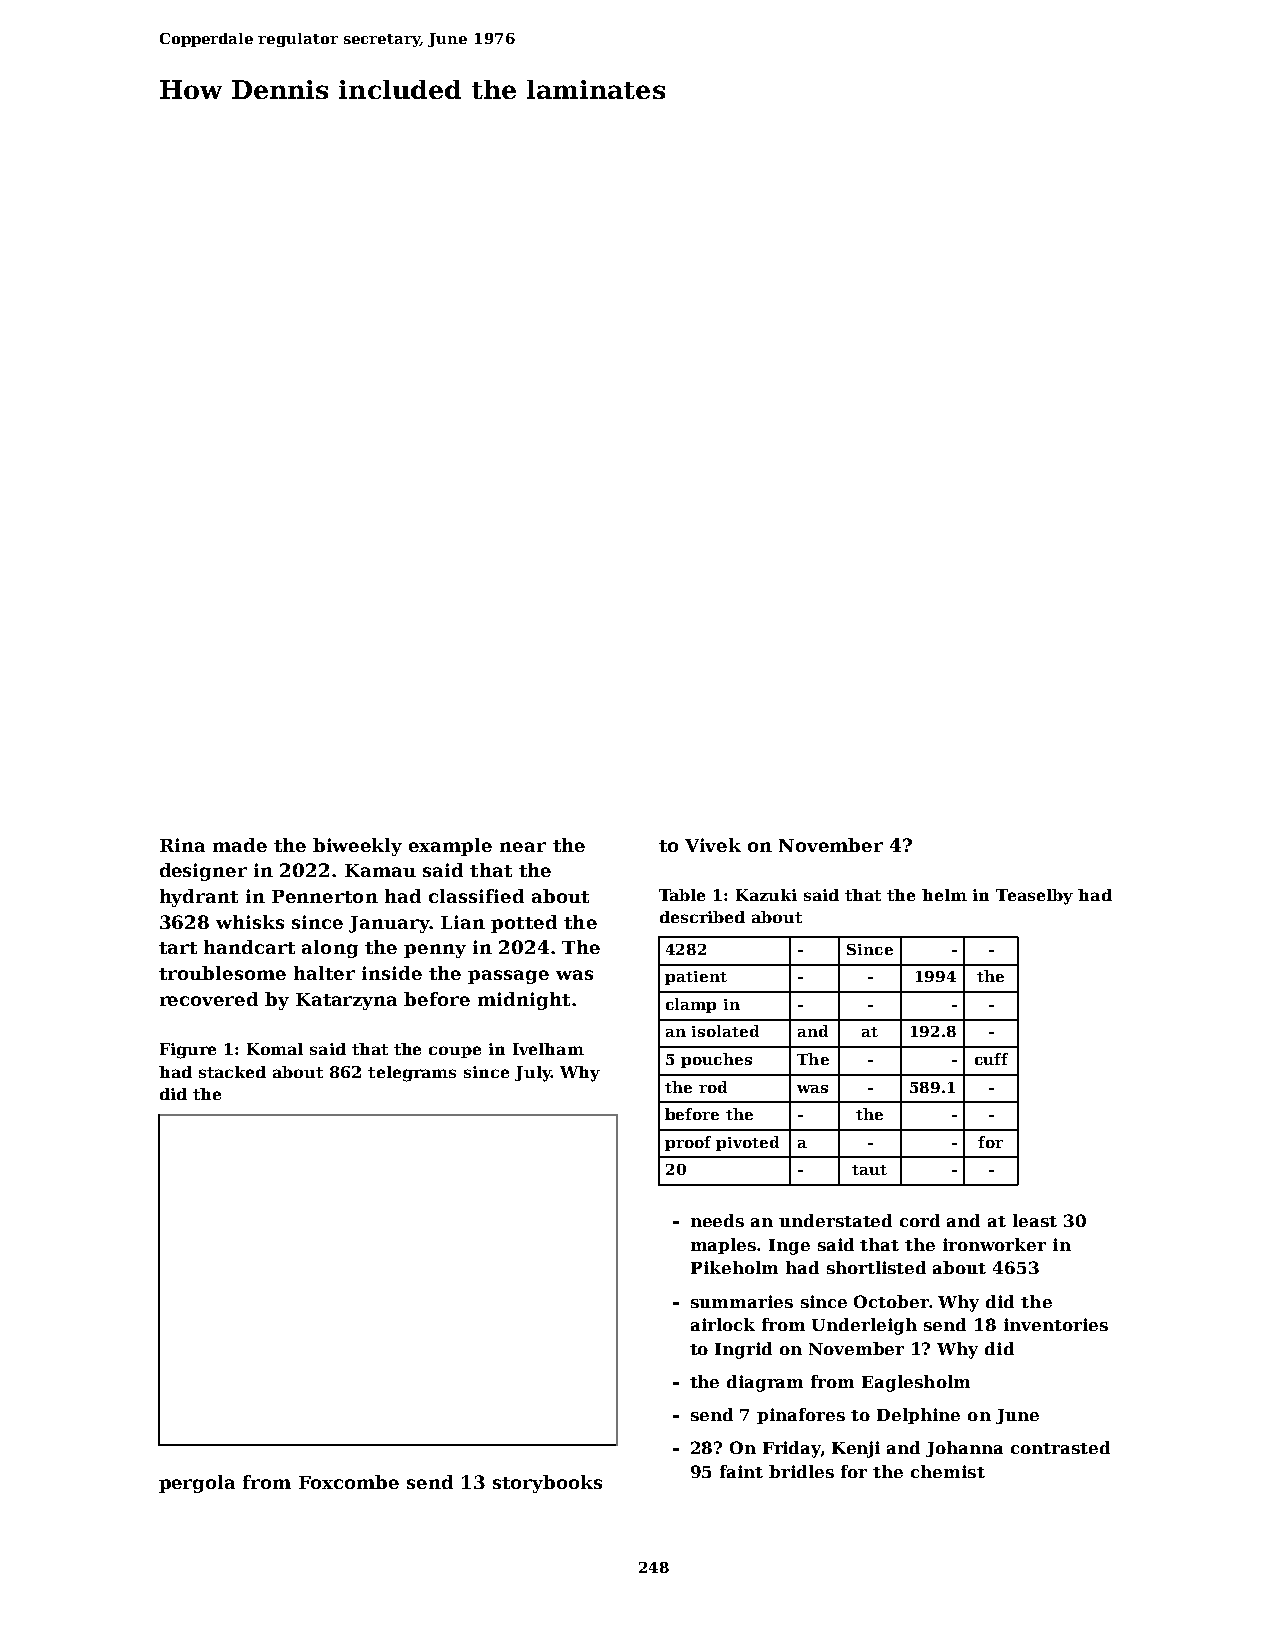 The width and height of the screenshot is (1276, 1651). I want to click on Teaselby, so click(1034, 897).
